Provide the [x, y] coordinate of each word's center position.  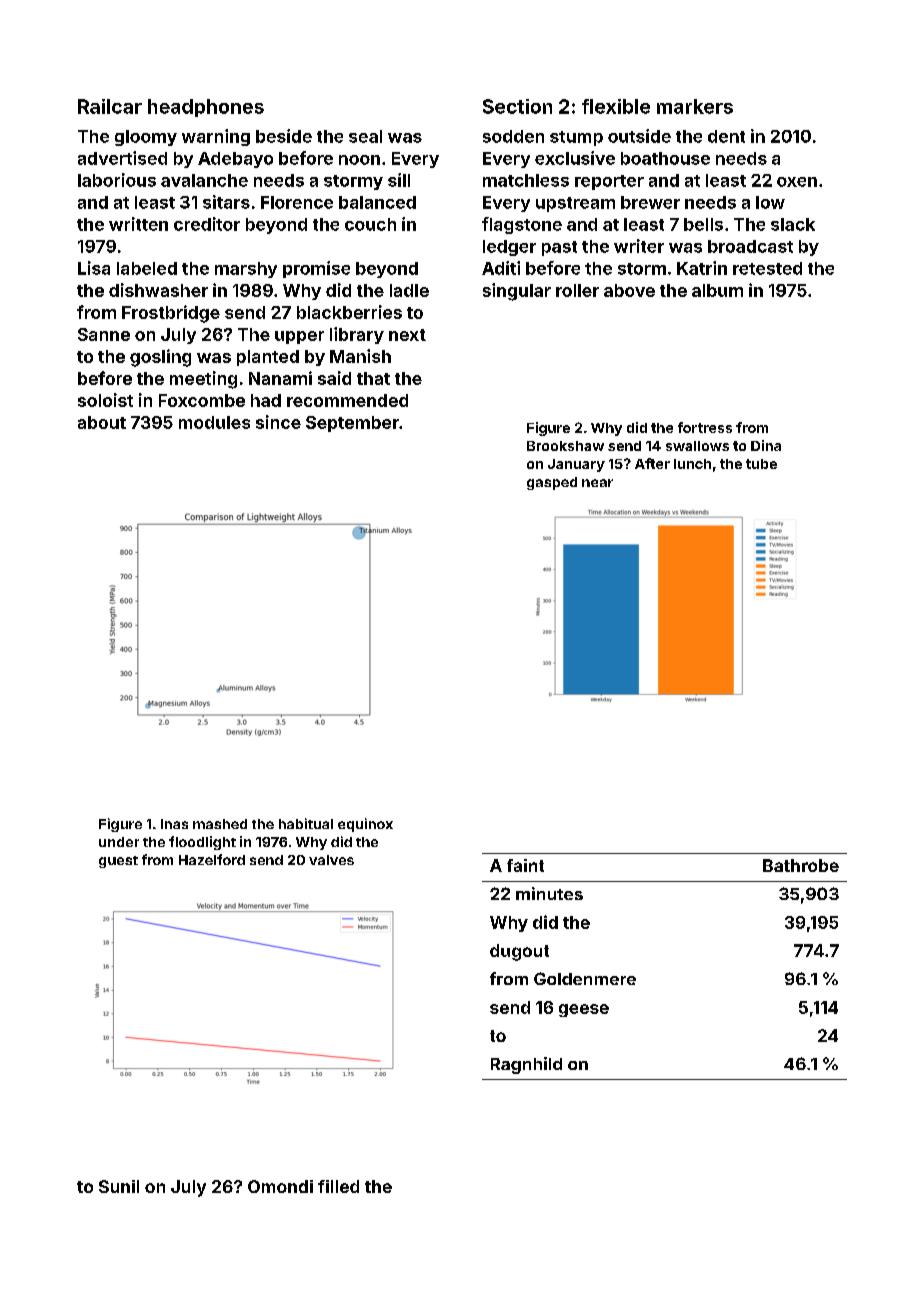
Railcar [110, 106]
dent [726, 136]
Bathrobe [801, 865]
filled [338, 1186]
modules [214, 422]
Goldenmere [585, 978]
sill [399, 180]
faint [525, 865]
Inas [174, 824]
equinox [365, 825]
